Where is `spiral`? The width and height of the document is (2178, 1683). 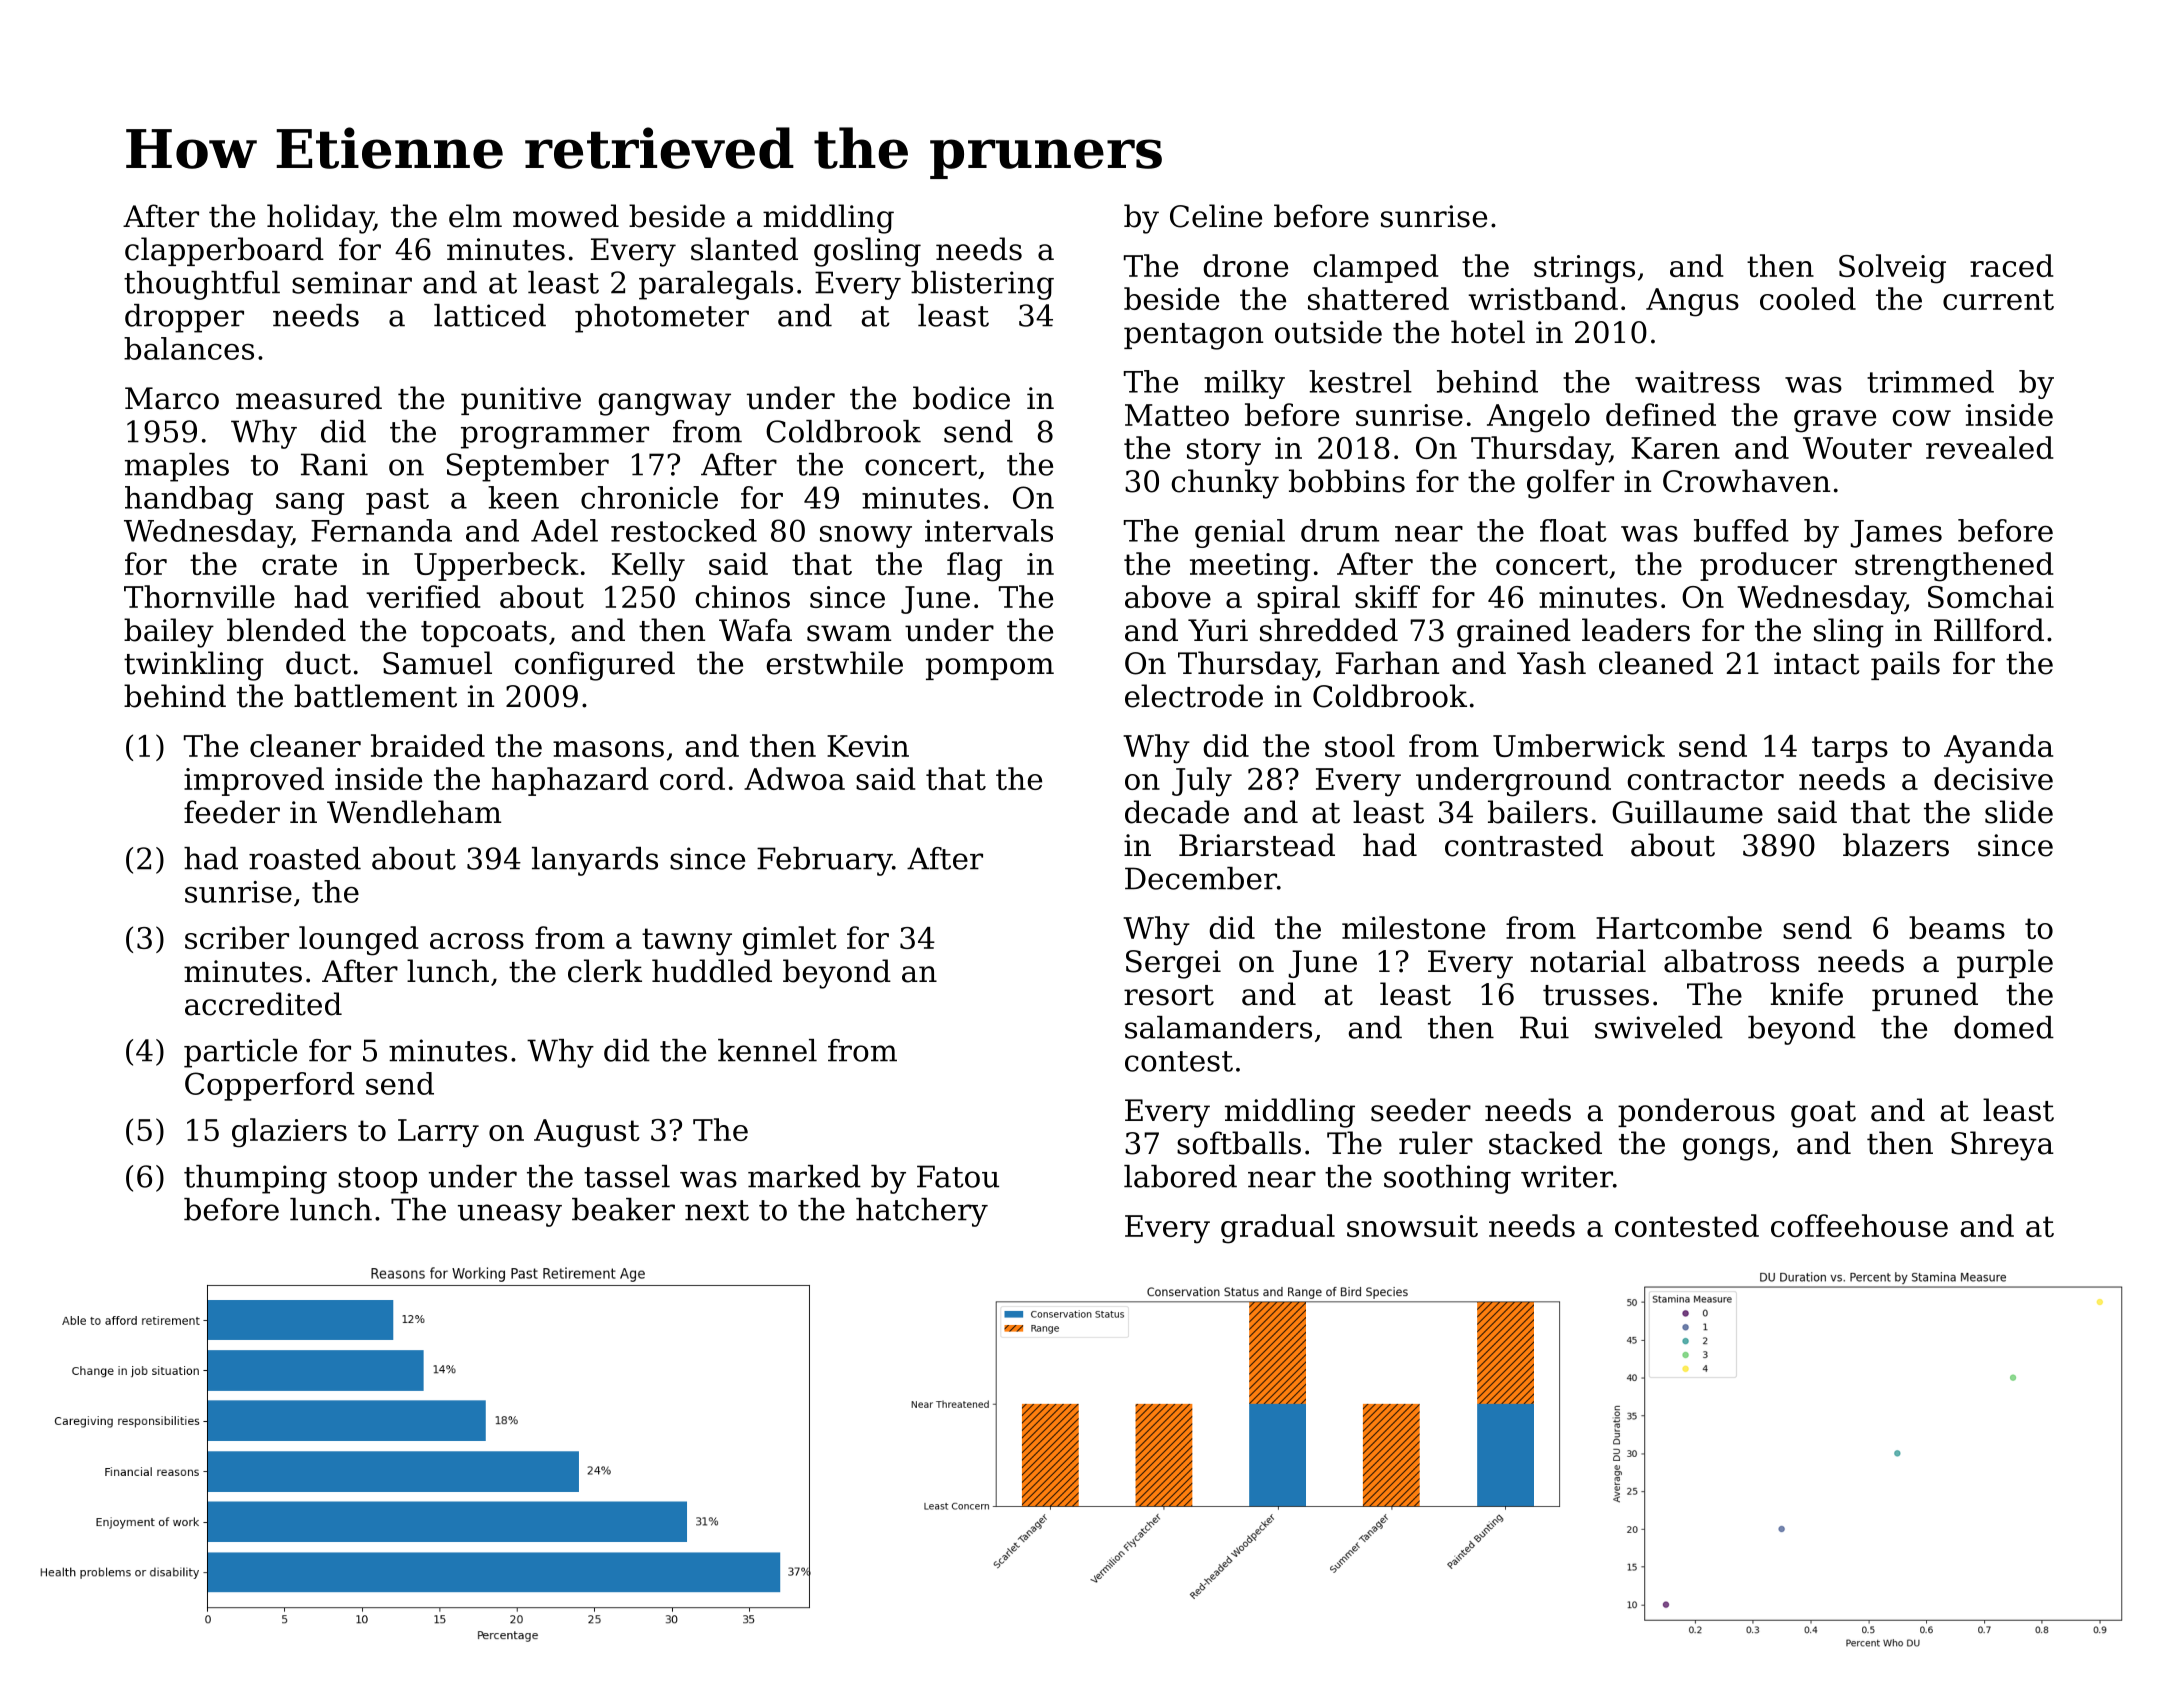
spiral is located at coordinates (1298, 599).
